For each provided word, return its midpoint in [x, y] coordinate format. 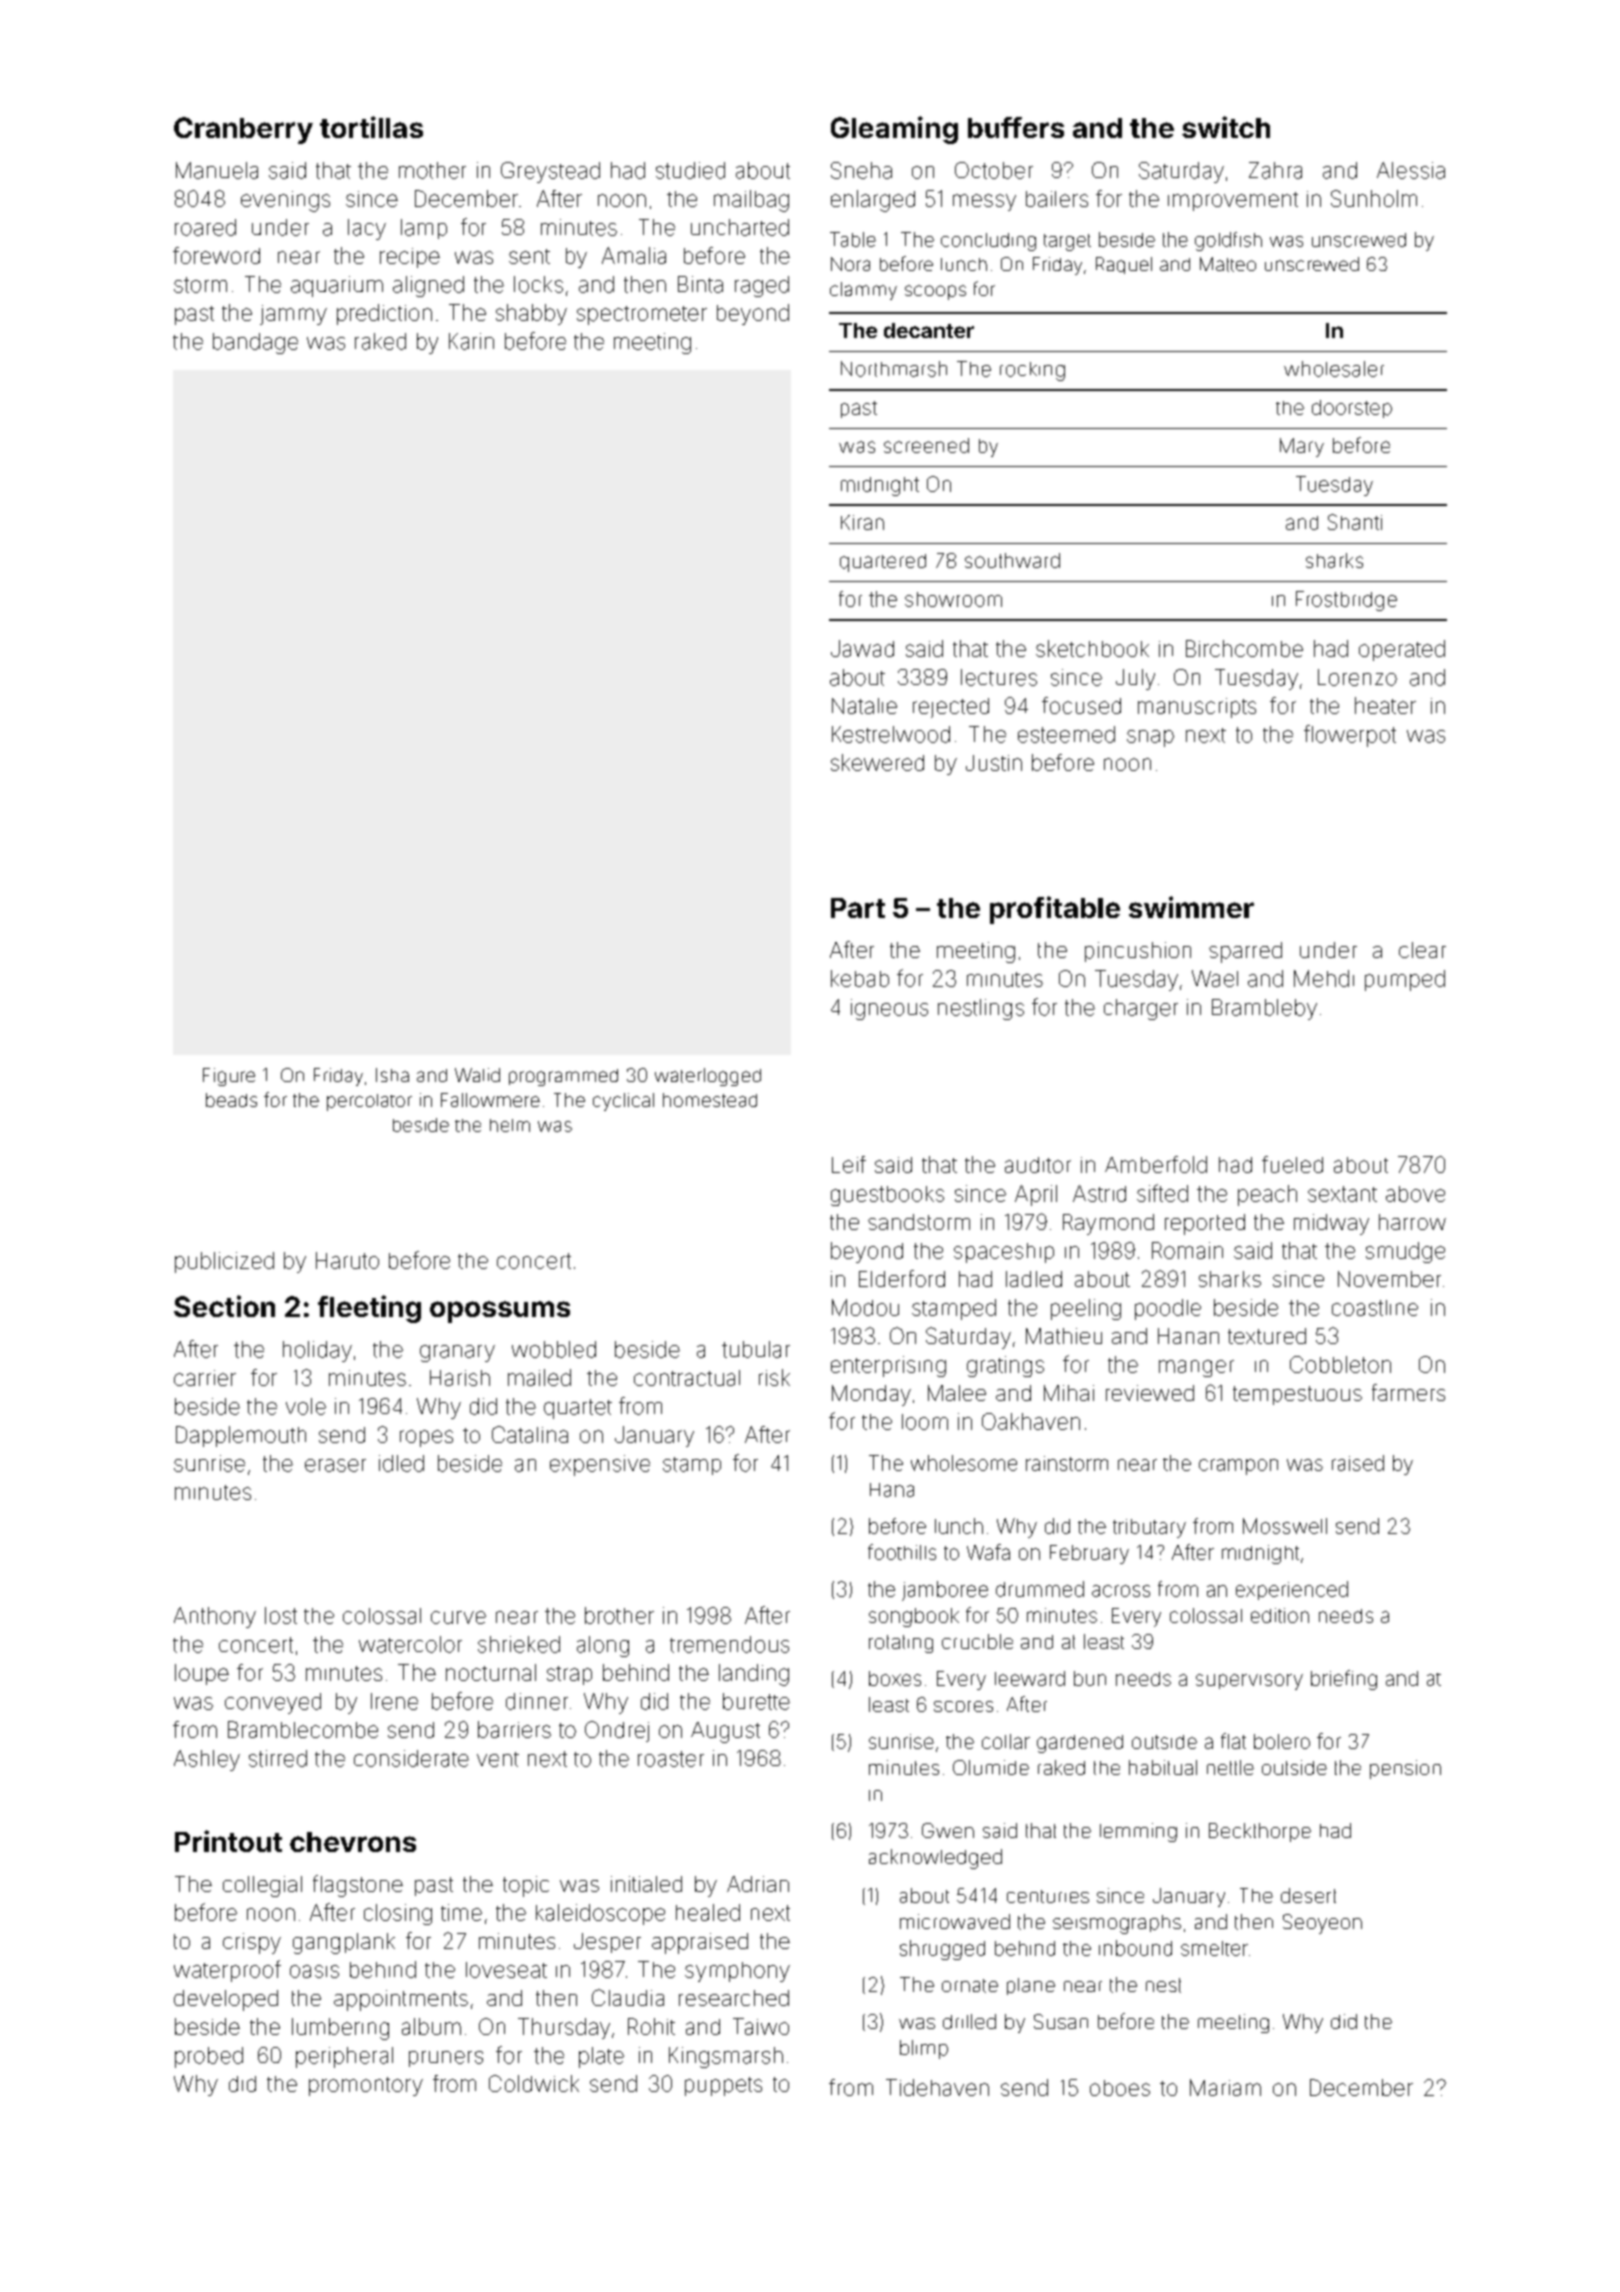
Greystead [550, 172]
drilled [969, 2021]
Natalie [864, 706]
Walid [477, 1075]
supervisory [1249, 1682]
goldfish [1228, 241]
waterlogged [708, 1077]
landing [754, 1675]
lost [281, 1615]
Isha [392, 1075]
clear [1422, 950]
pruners [446, 2059]
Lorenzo [1357, 677]
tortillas [371, 127]
